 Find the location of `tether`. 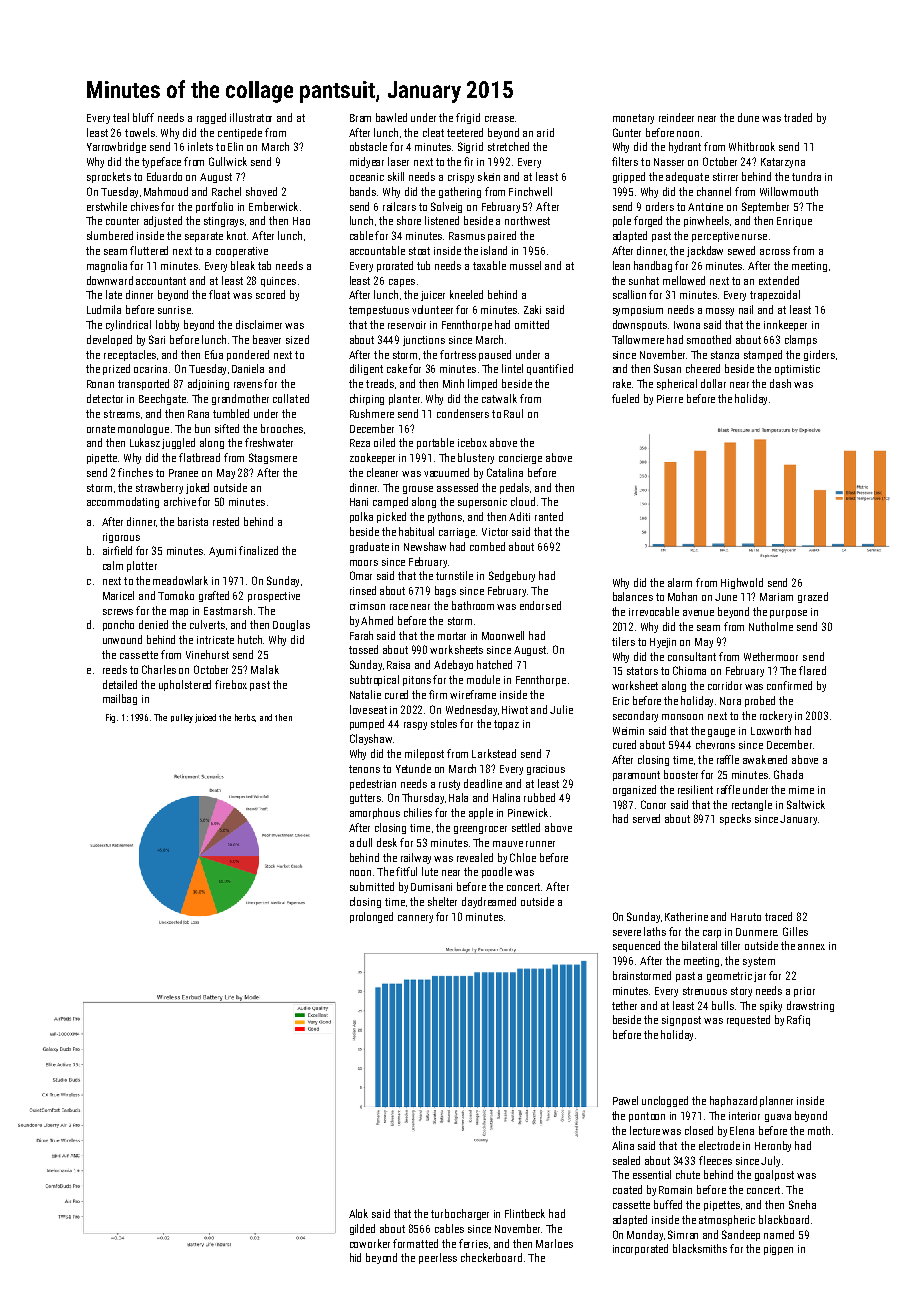

tether is located at coordinates (624, 1005).
